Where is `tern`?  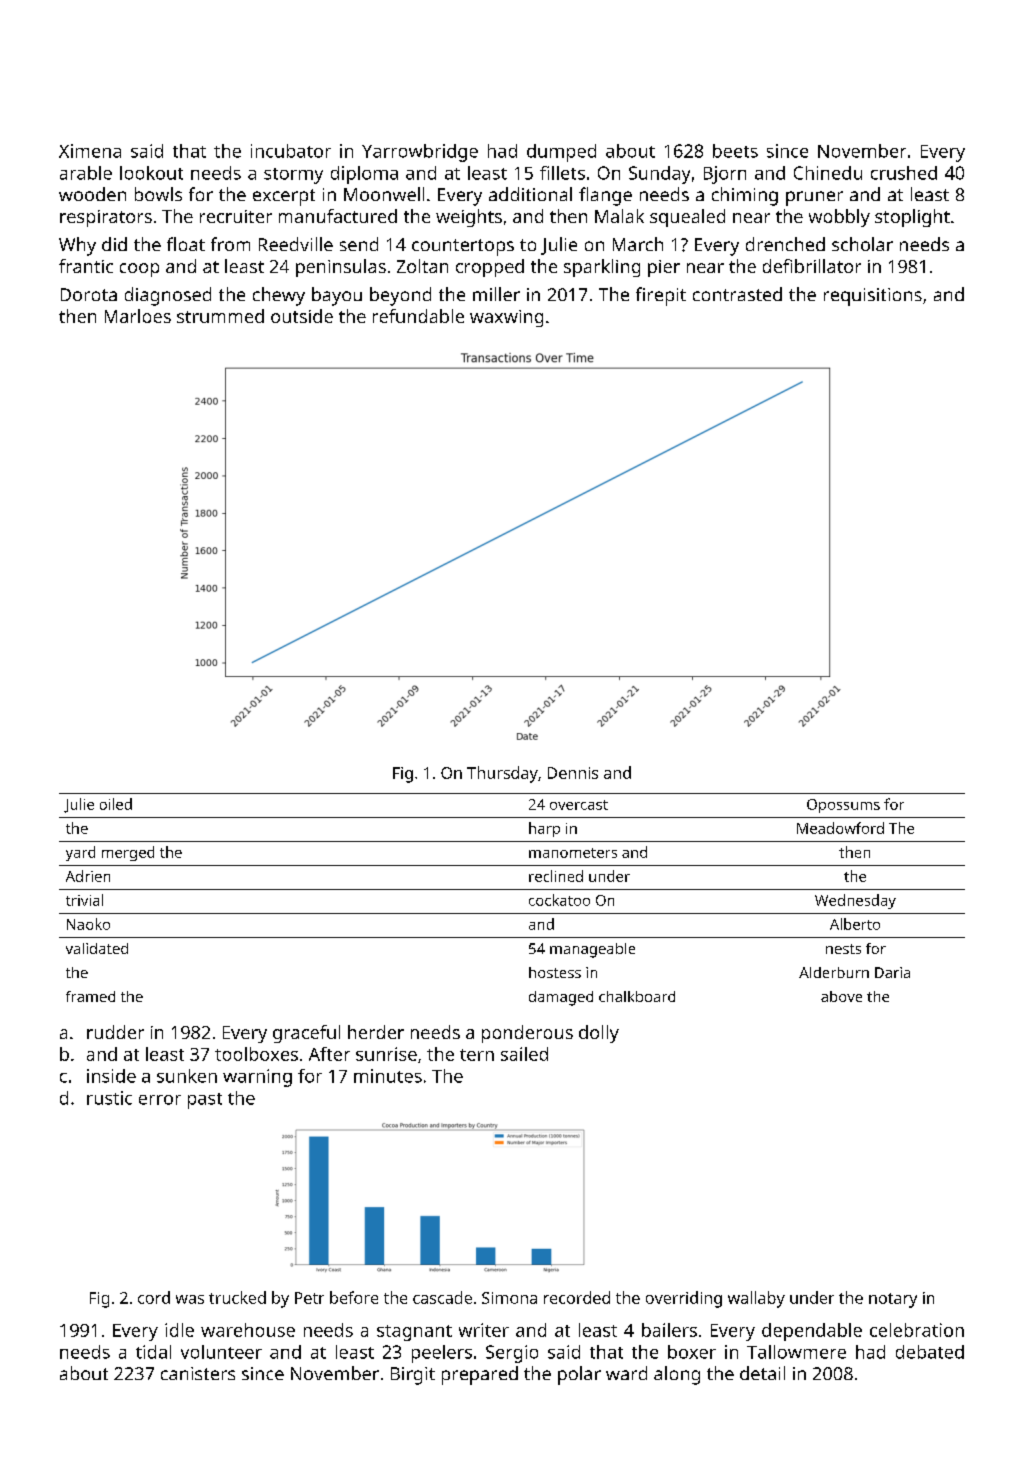
tern is located at coordinates (477, 1055).
